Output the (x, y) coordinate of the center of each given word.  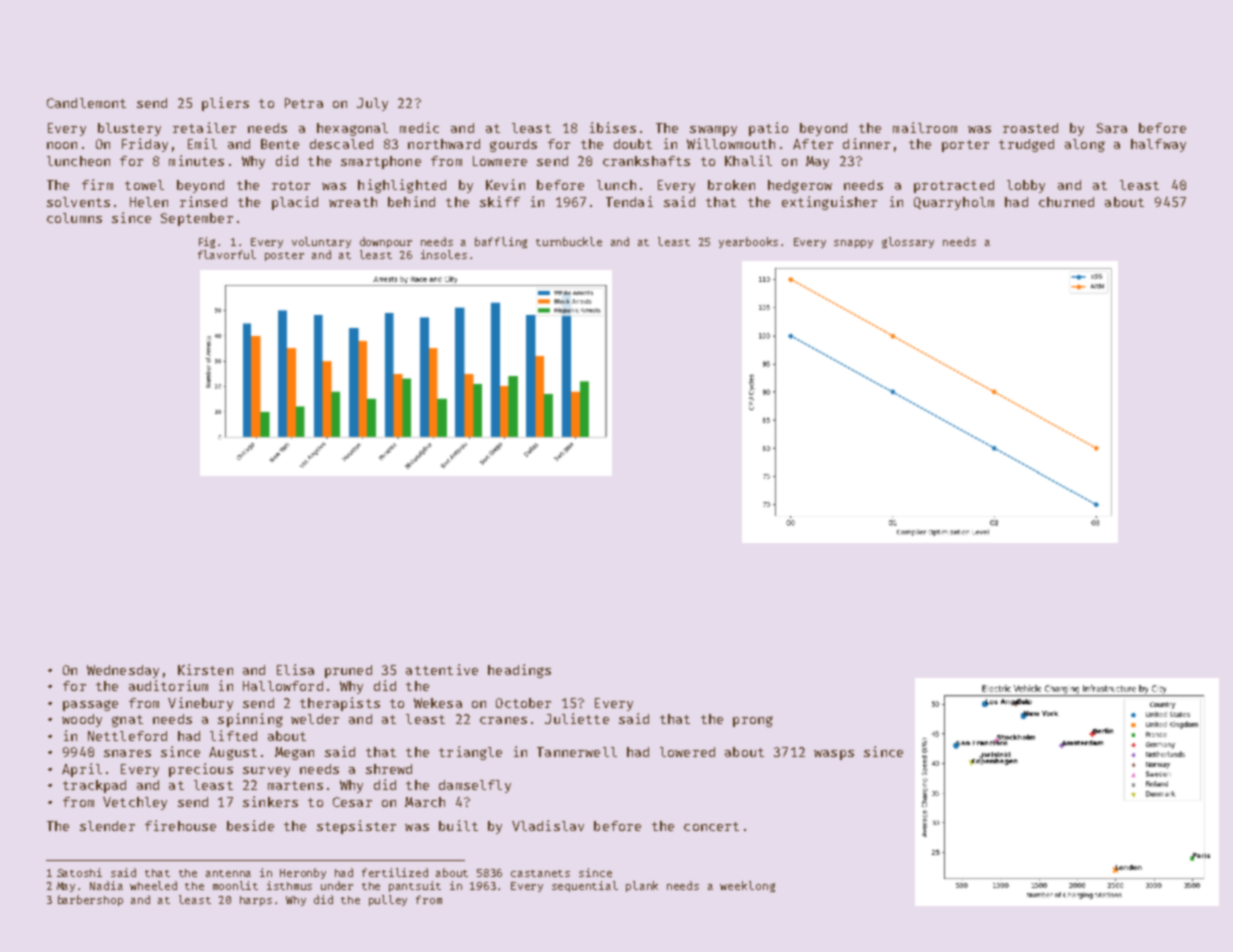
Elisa (295, 669)
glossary (908, 242)
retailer (204, 127)
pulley (388, 900)
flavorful (227, 254)
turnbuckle (569, 241)
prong (753, 721)
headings (519, 671)
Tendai (629, 201)
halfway (1158, 145)
